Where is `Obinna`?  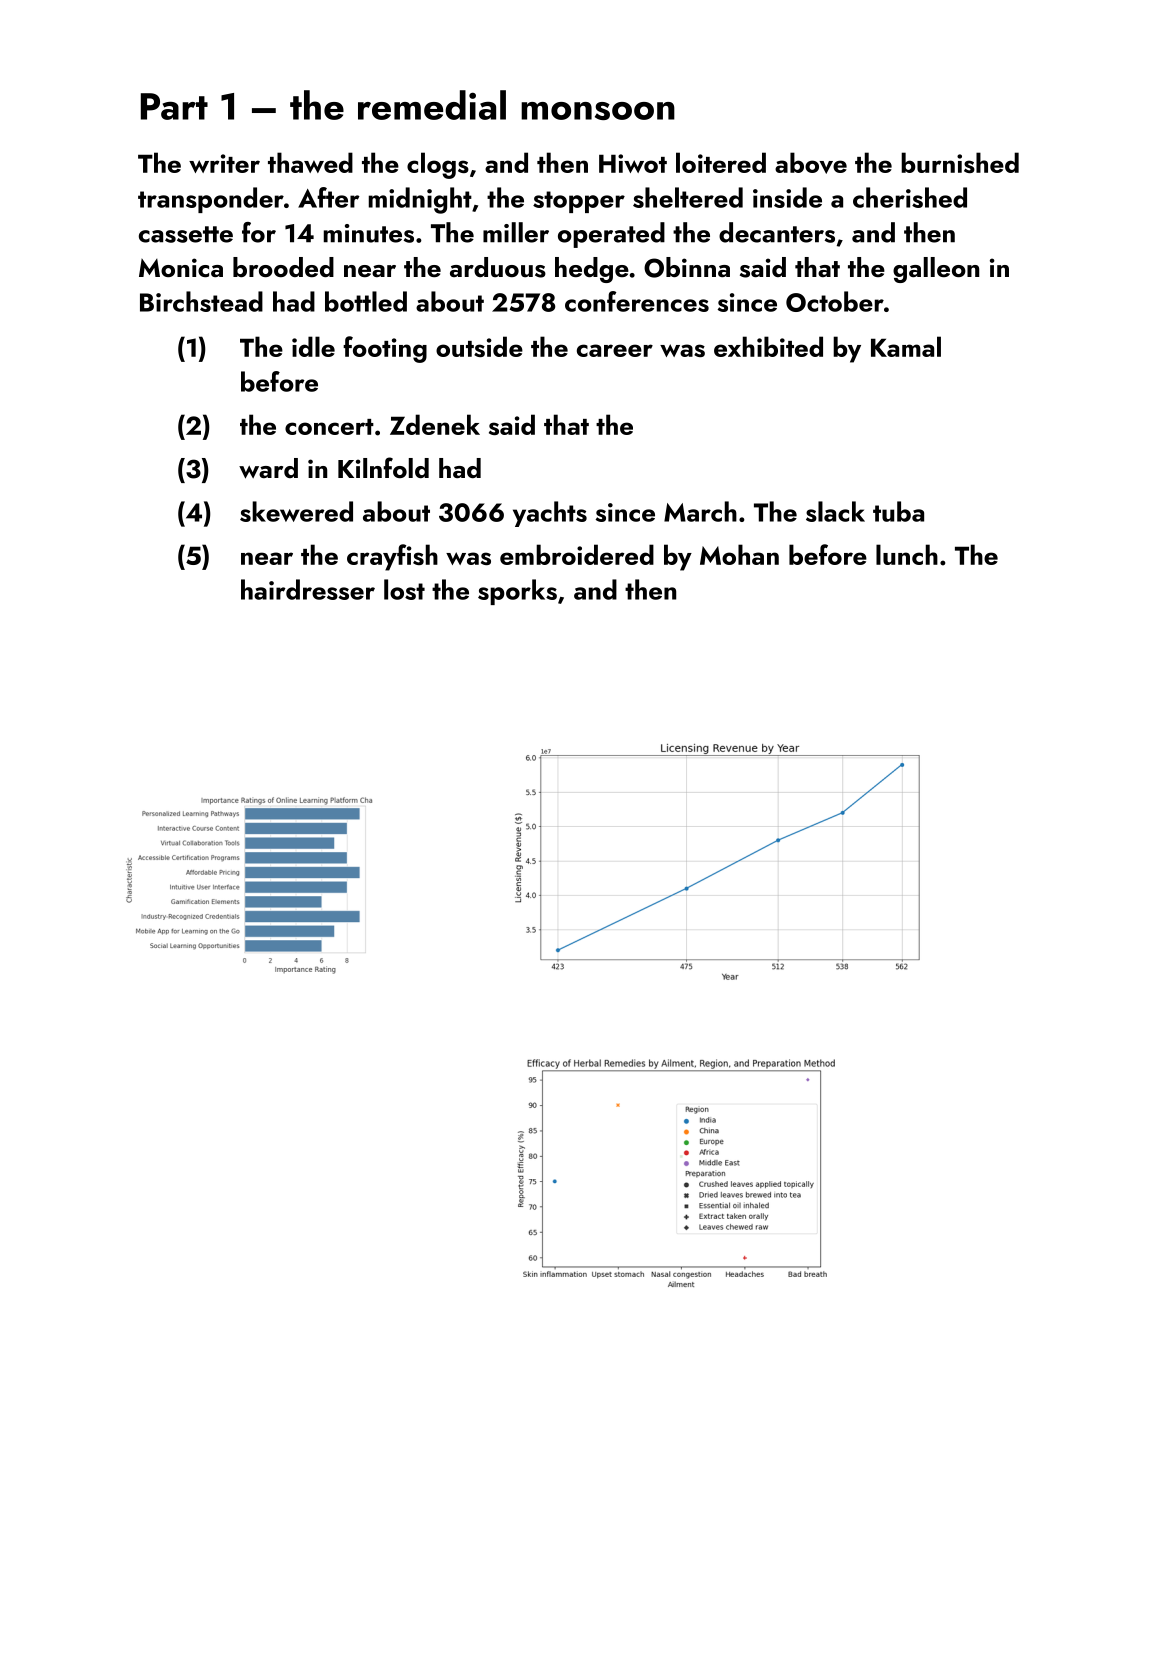 Obinna is located at coordinates (687, 267).
